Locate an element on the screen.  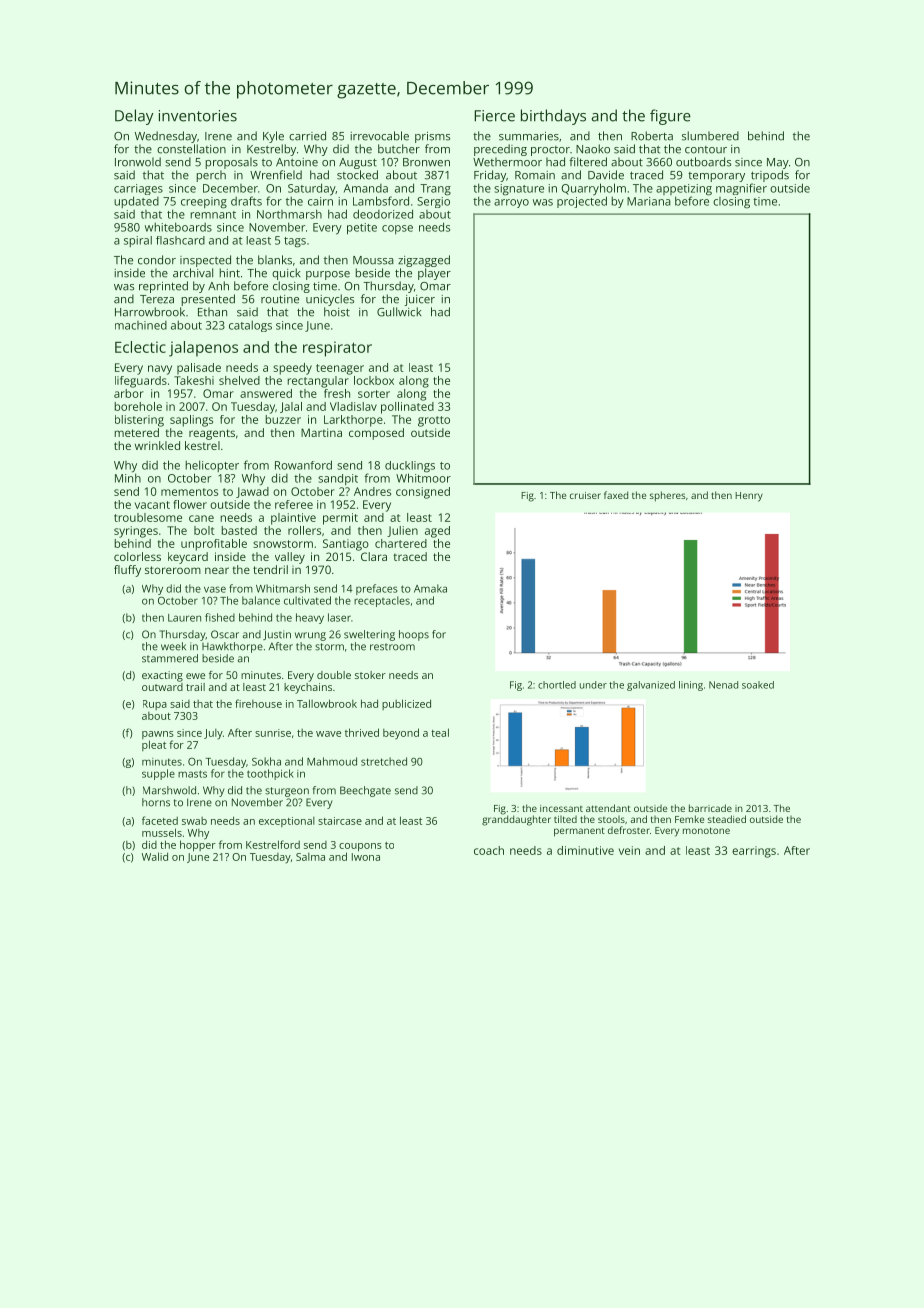
chortled is located at coordinates (557, 685).
